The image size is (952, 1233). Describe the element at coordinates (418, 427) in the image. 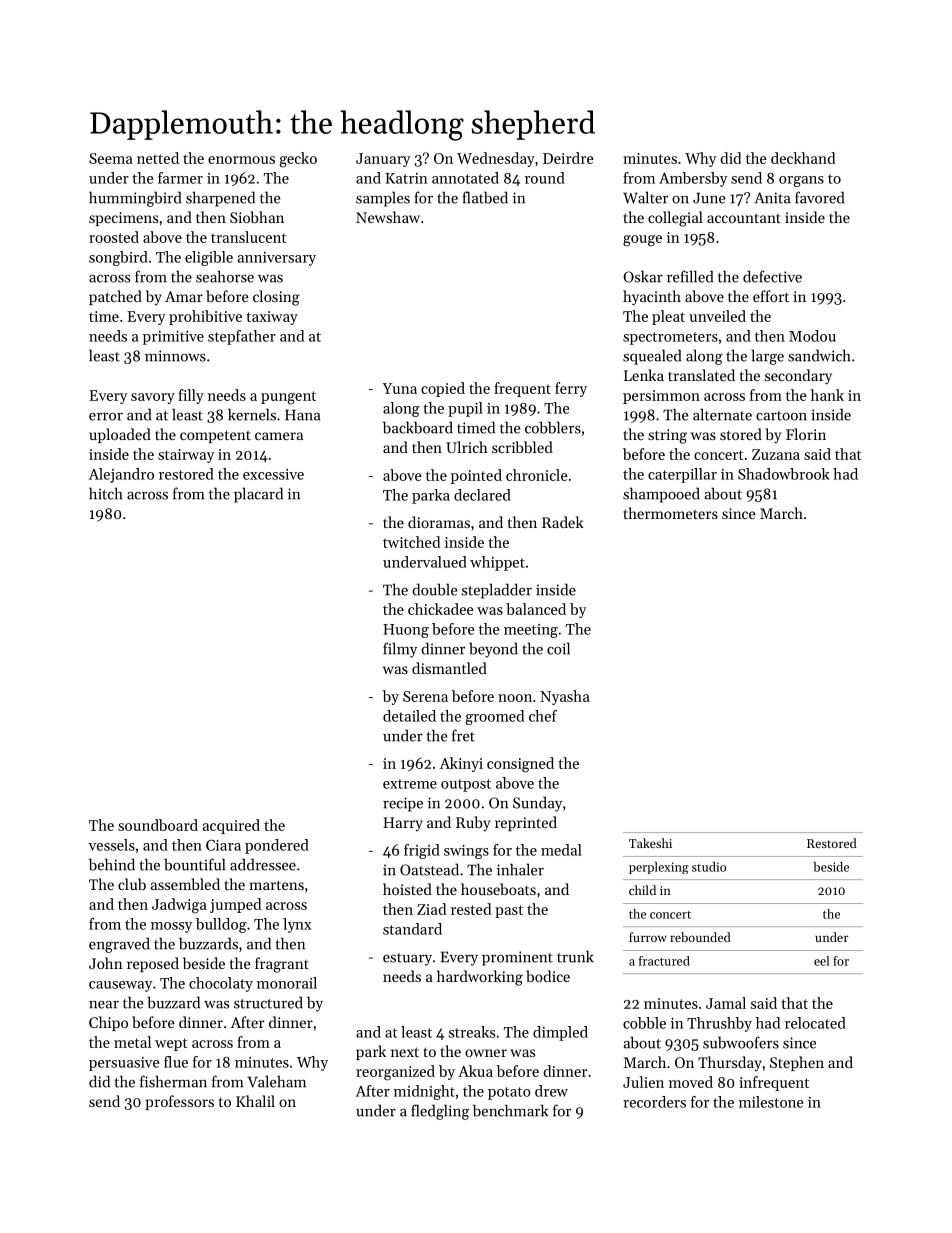

I see `backboard` at that location.
